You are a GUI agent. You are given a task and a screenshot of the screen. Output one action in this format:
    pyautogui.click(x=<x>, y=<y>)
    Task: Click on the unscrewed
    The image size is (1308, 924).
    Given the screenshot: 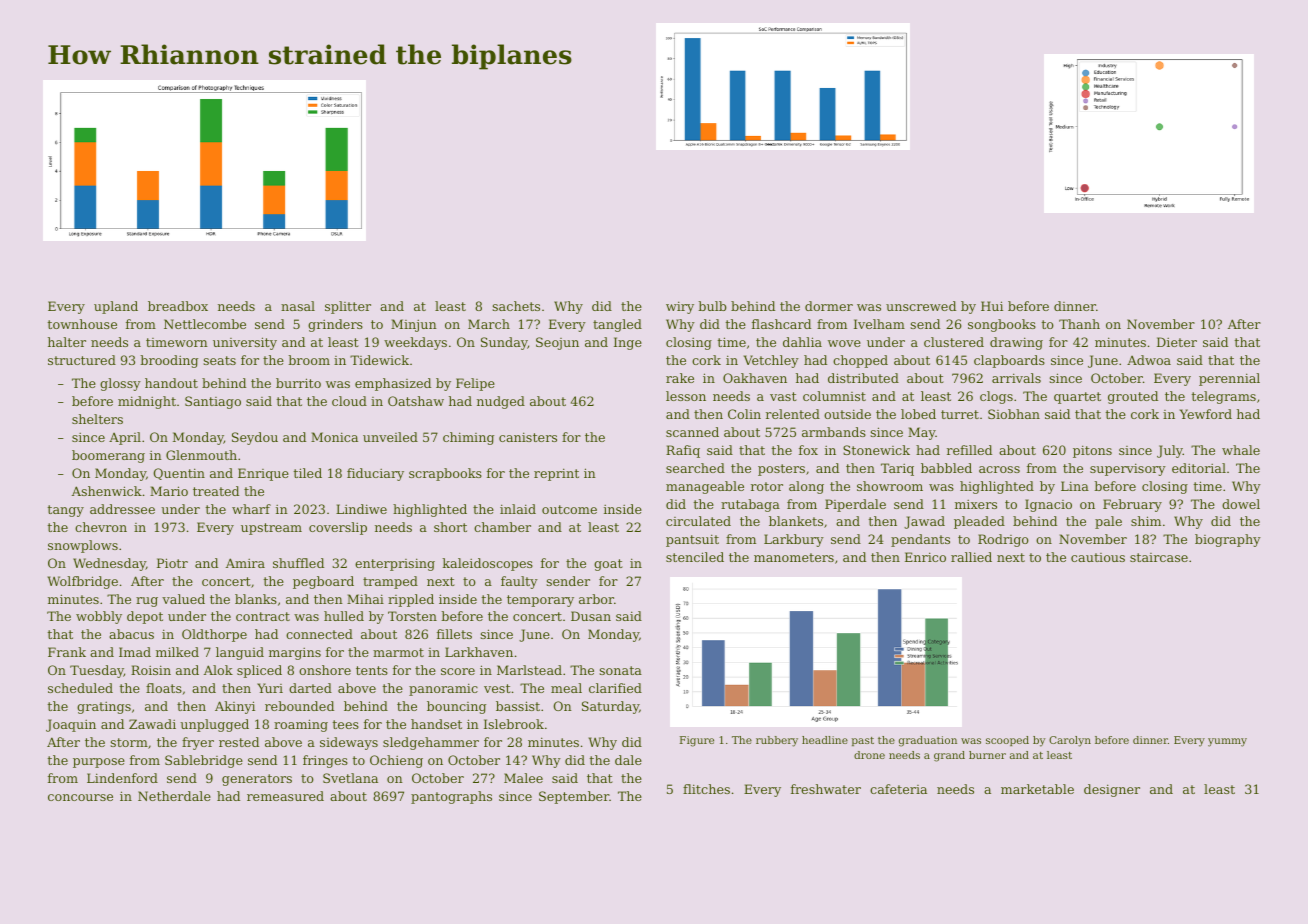 What is the action you would take?
    pyautogui.click(x=921, y=306)
